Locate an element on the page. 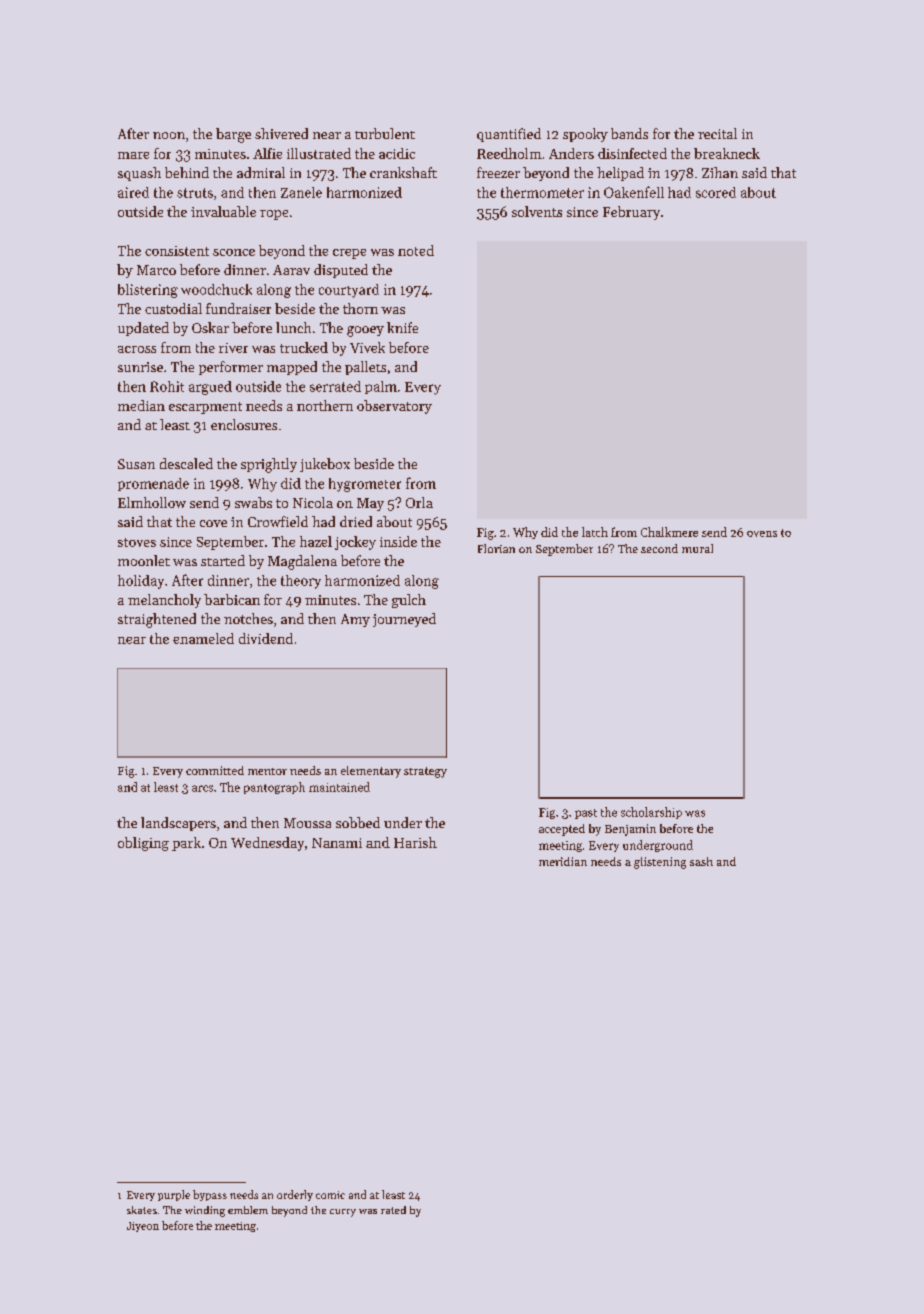  bypass is located at coordinates (210, 1195).
